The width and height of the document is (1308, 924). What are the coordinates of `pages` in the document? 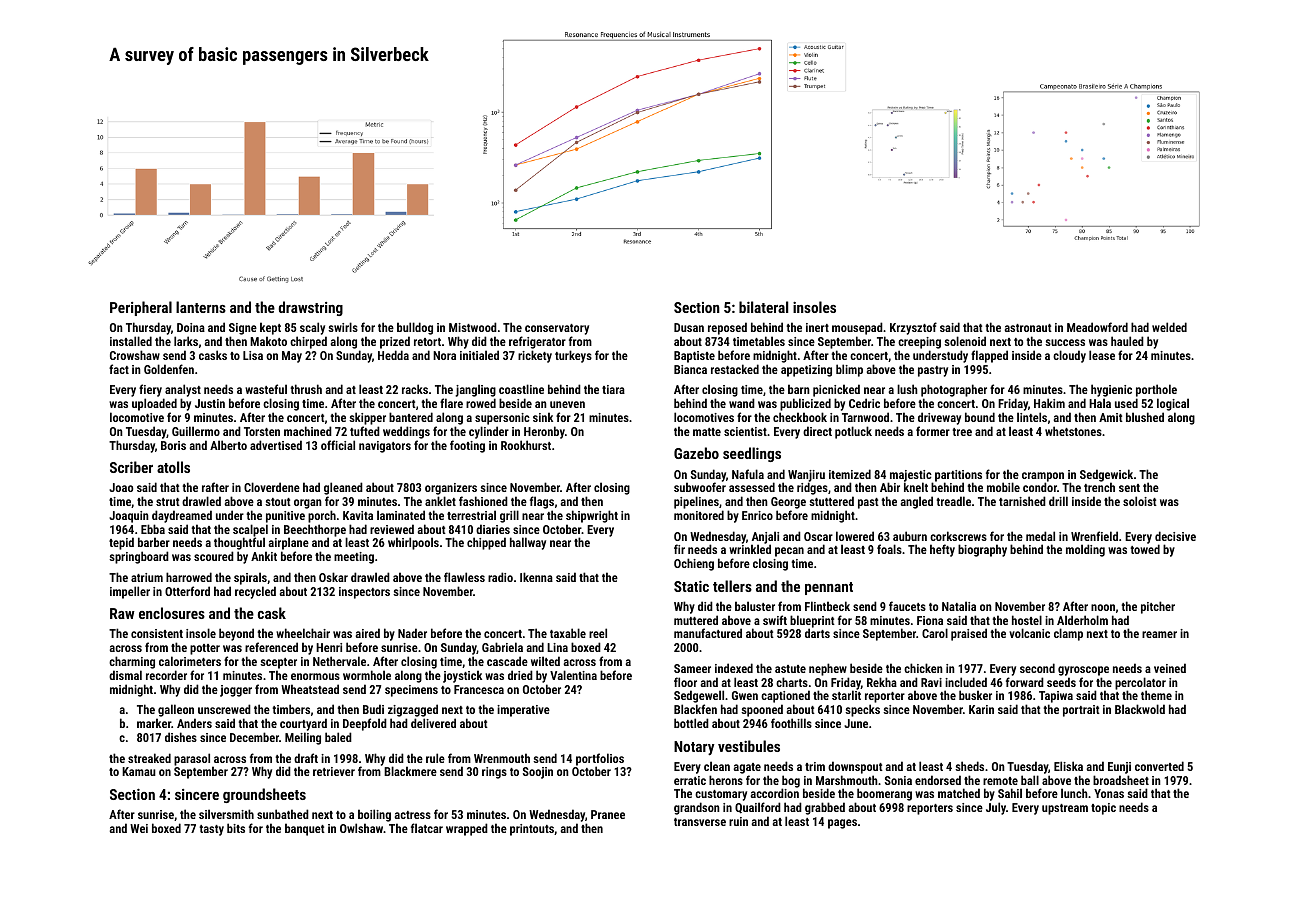 It's located at (842, 824).
